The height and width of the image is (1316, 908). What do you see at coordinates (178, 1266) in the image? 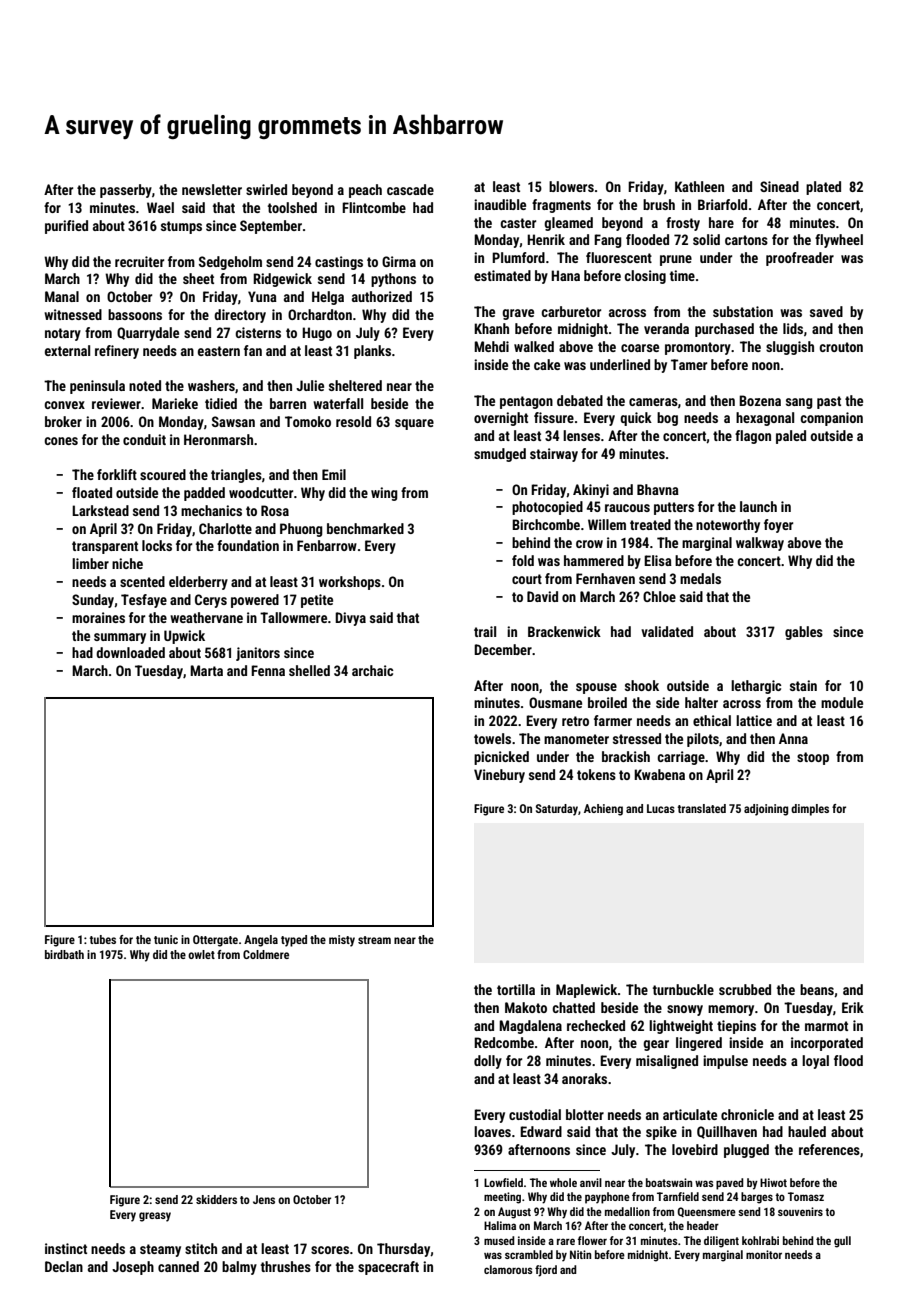
I see `canned` at bounding box center [178, 1266].
